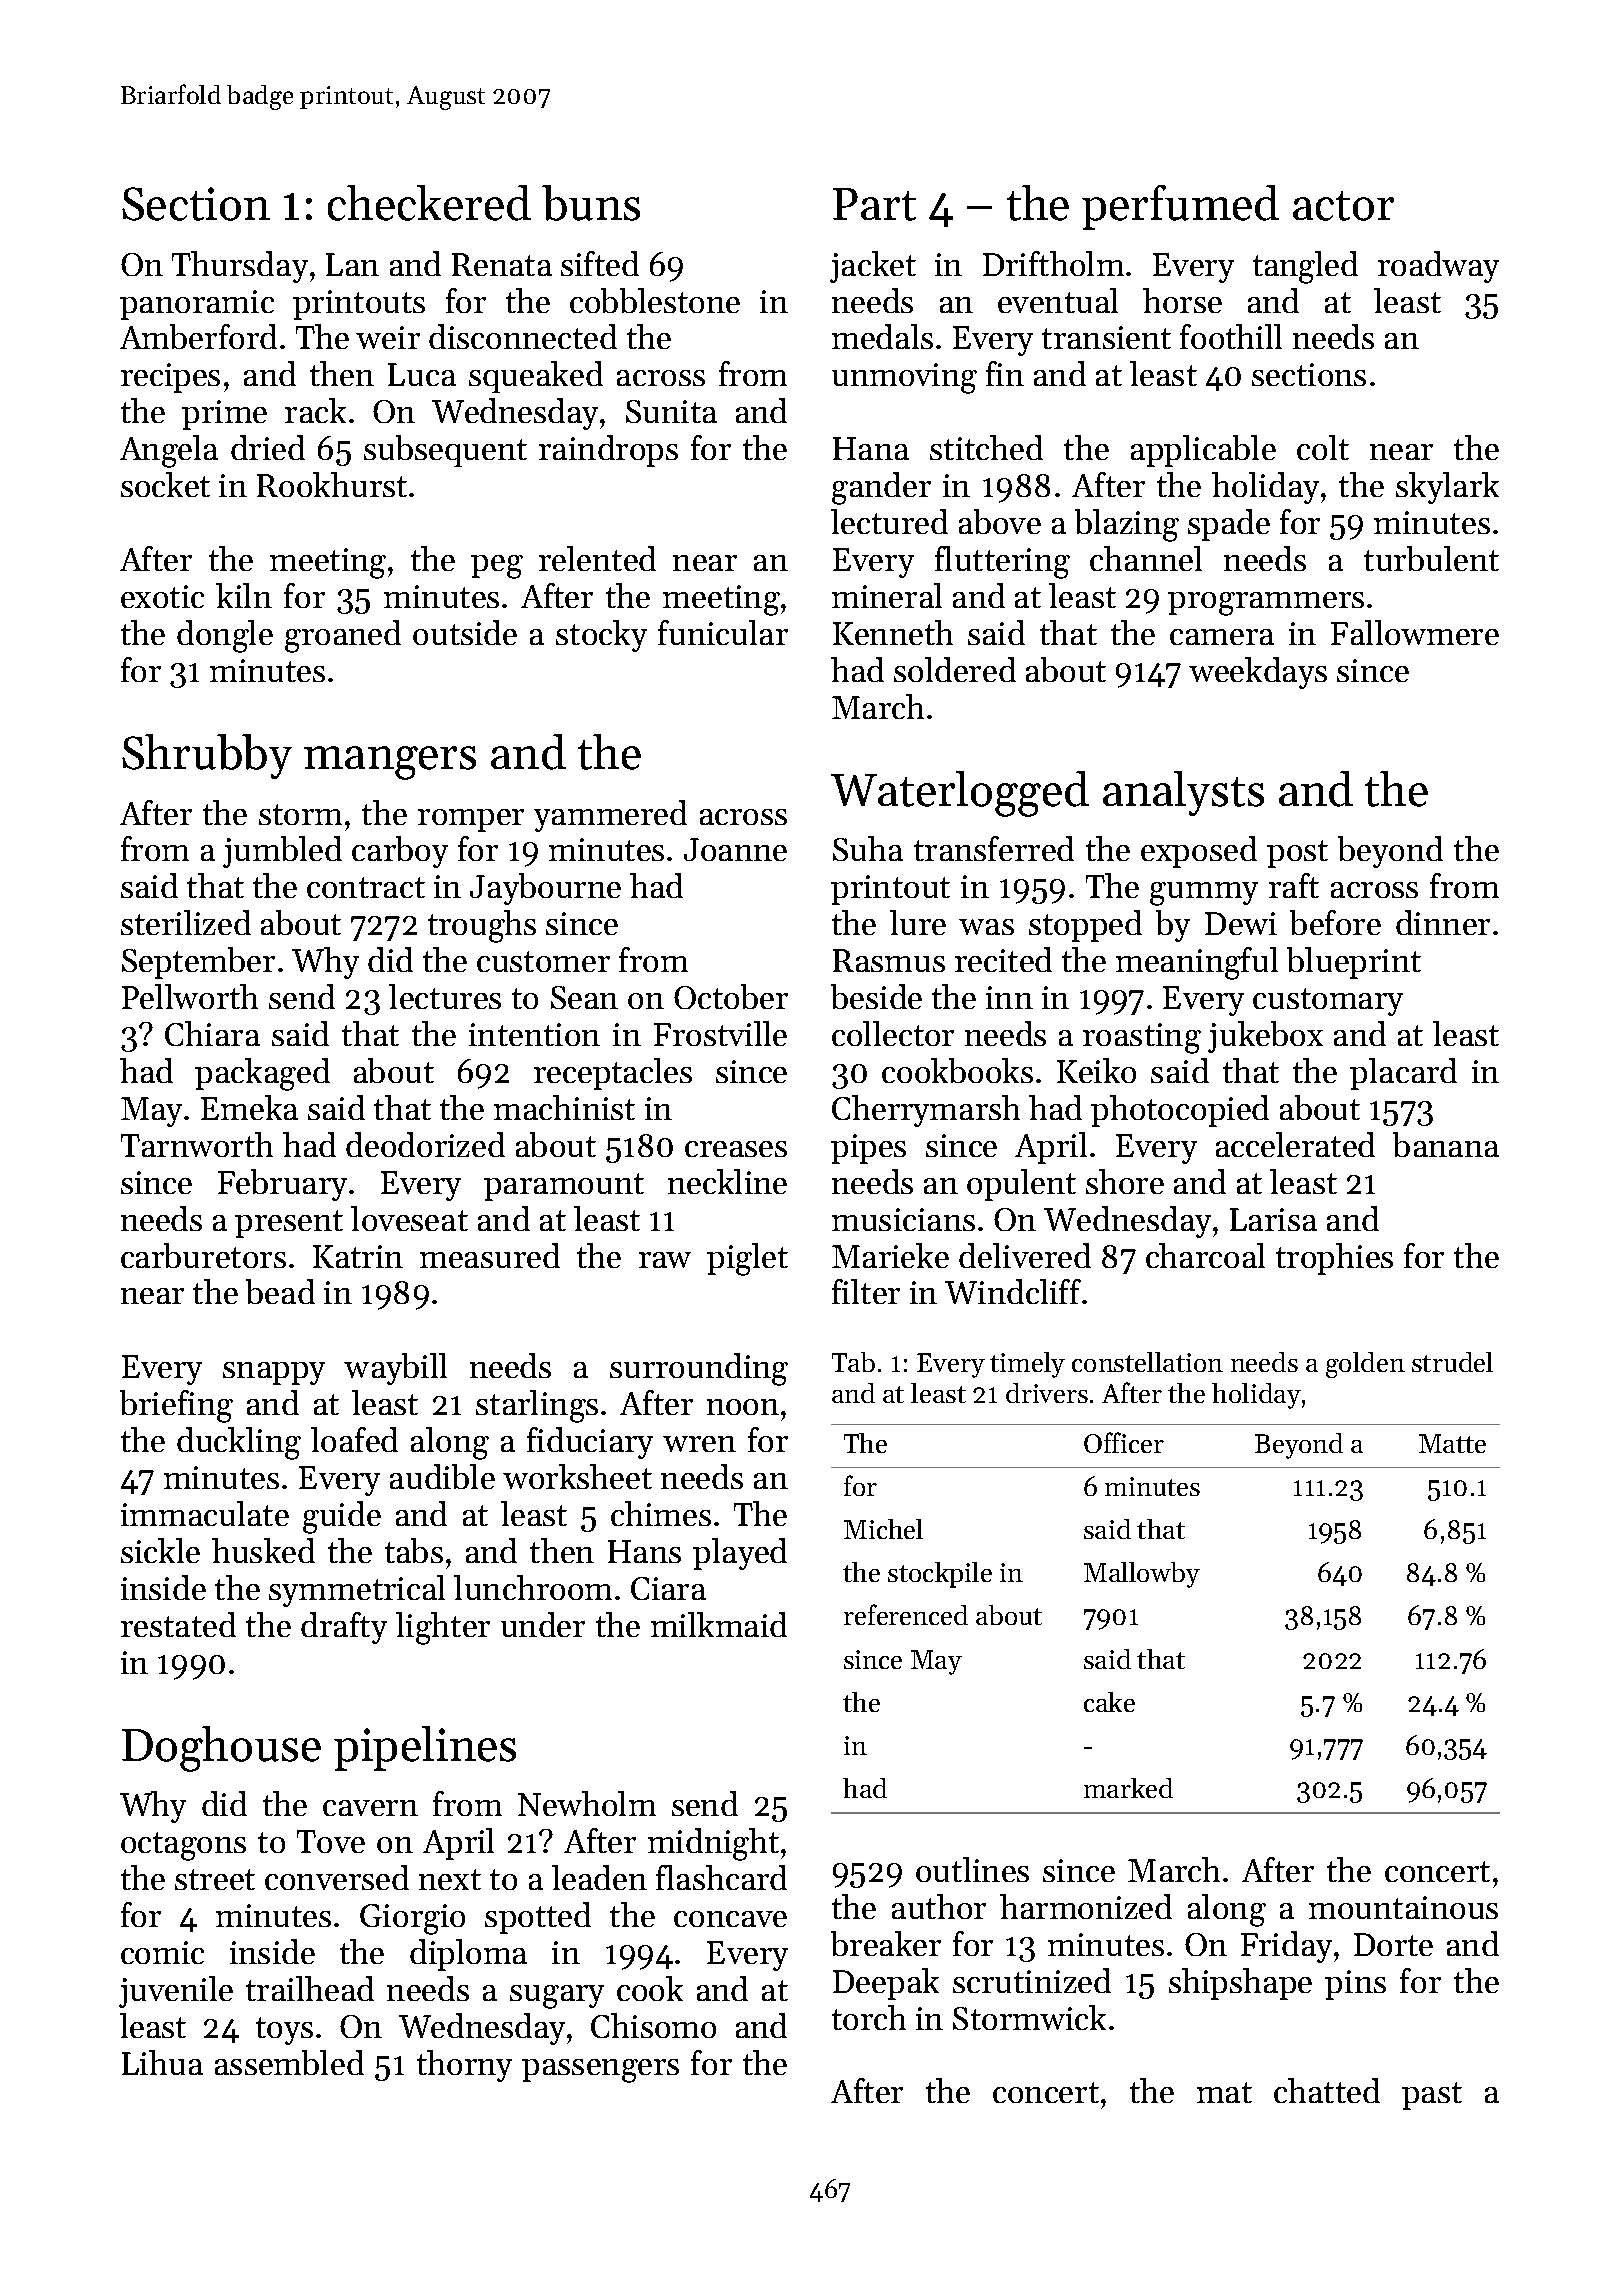  What do you see at coordinates (165, 484) in the image?
I see `socket` at bounding box center [165, 484].
